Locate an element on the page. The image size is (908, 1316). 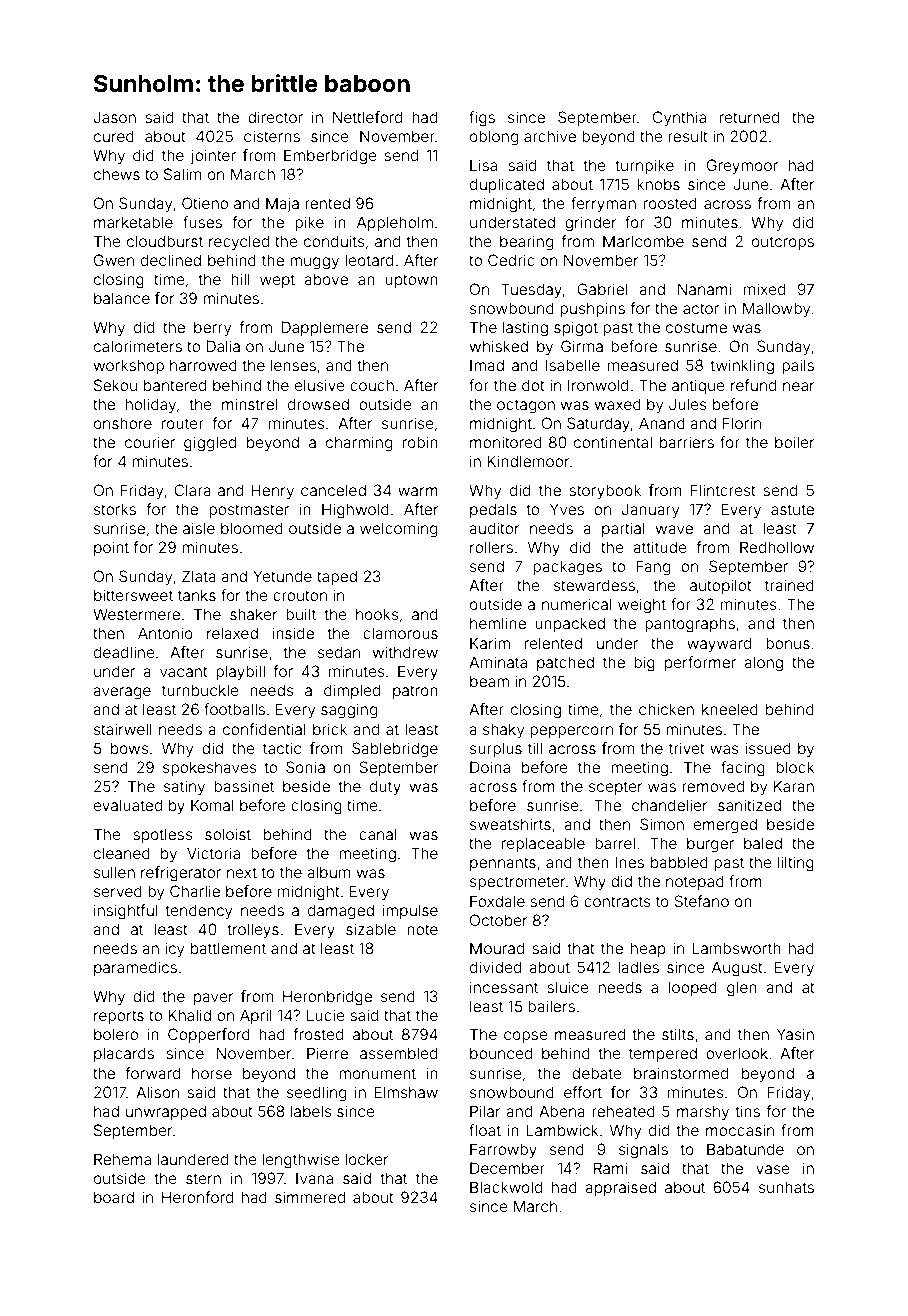
removed is located at coordinates (713, 786).
